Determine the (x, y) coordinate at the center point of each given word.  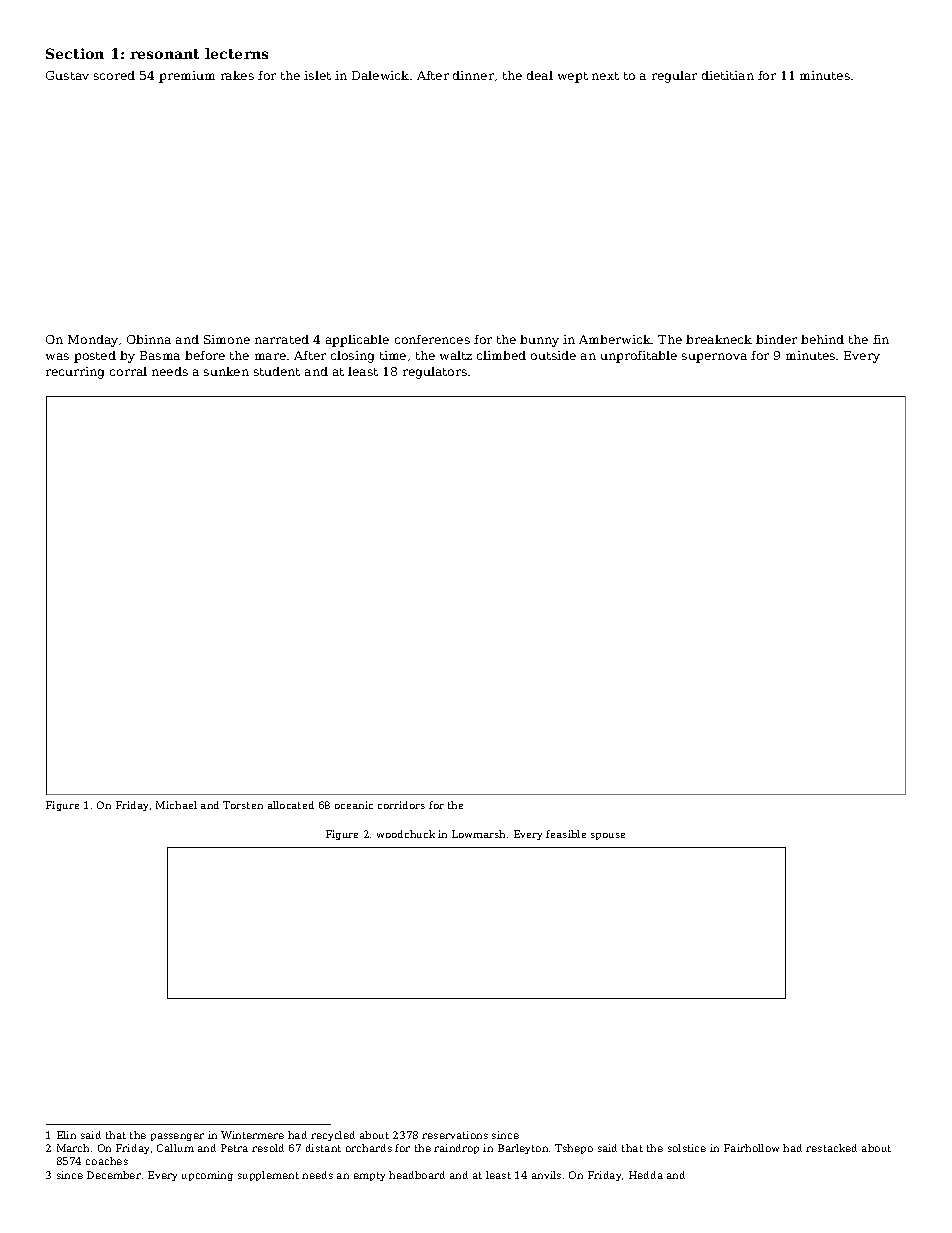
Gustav (67, 75)
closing (352, 357)
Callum (175, 1148)
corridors (401, 805)
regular (674, 77)
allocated (291, 805)
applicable (357, 341)
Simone (227, 339)
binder (776, 339)
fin (881, 339)
